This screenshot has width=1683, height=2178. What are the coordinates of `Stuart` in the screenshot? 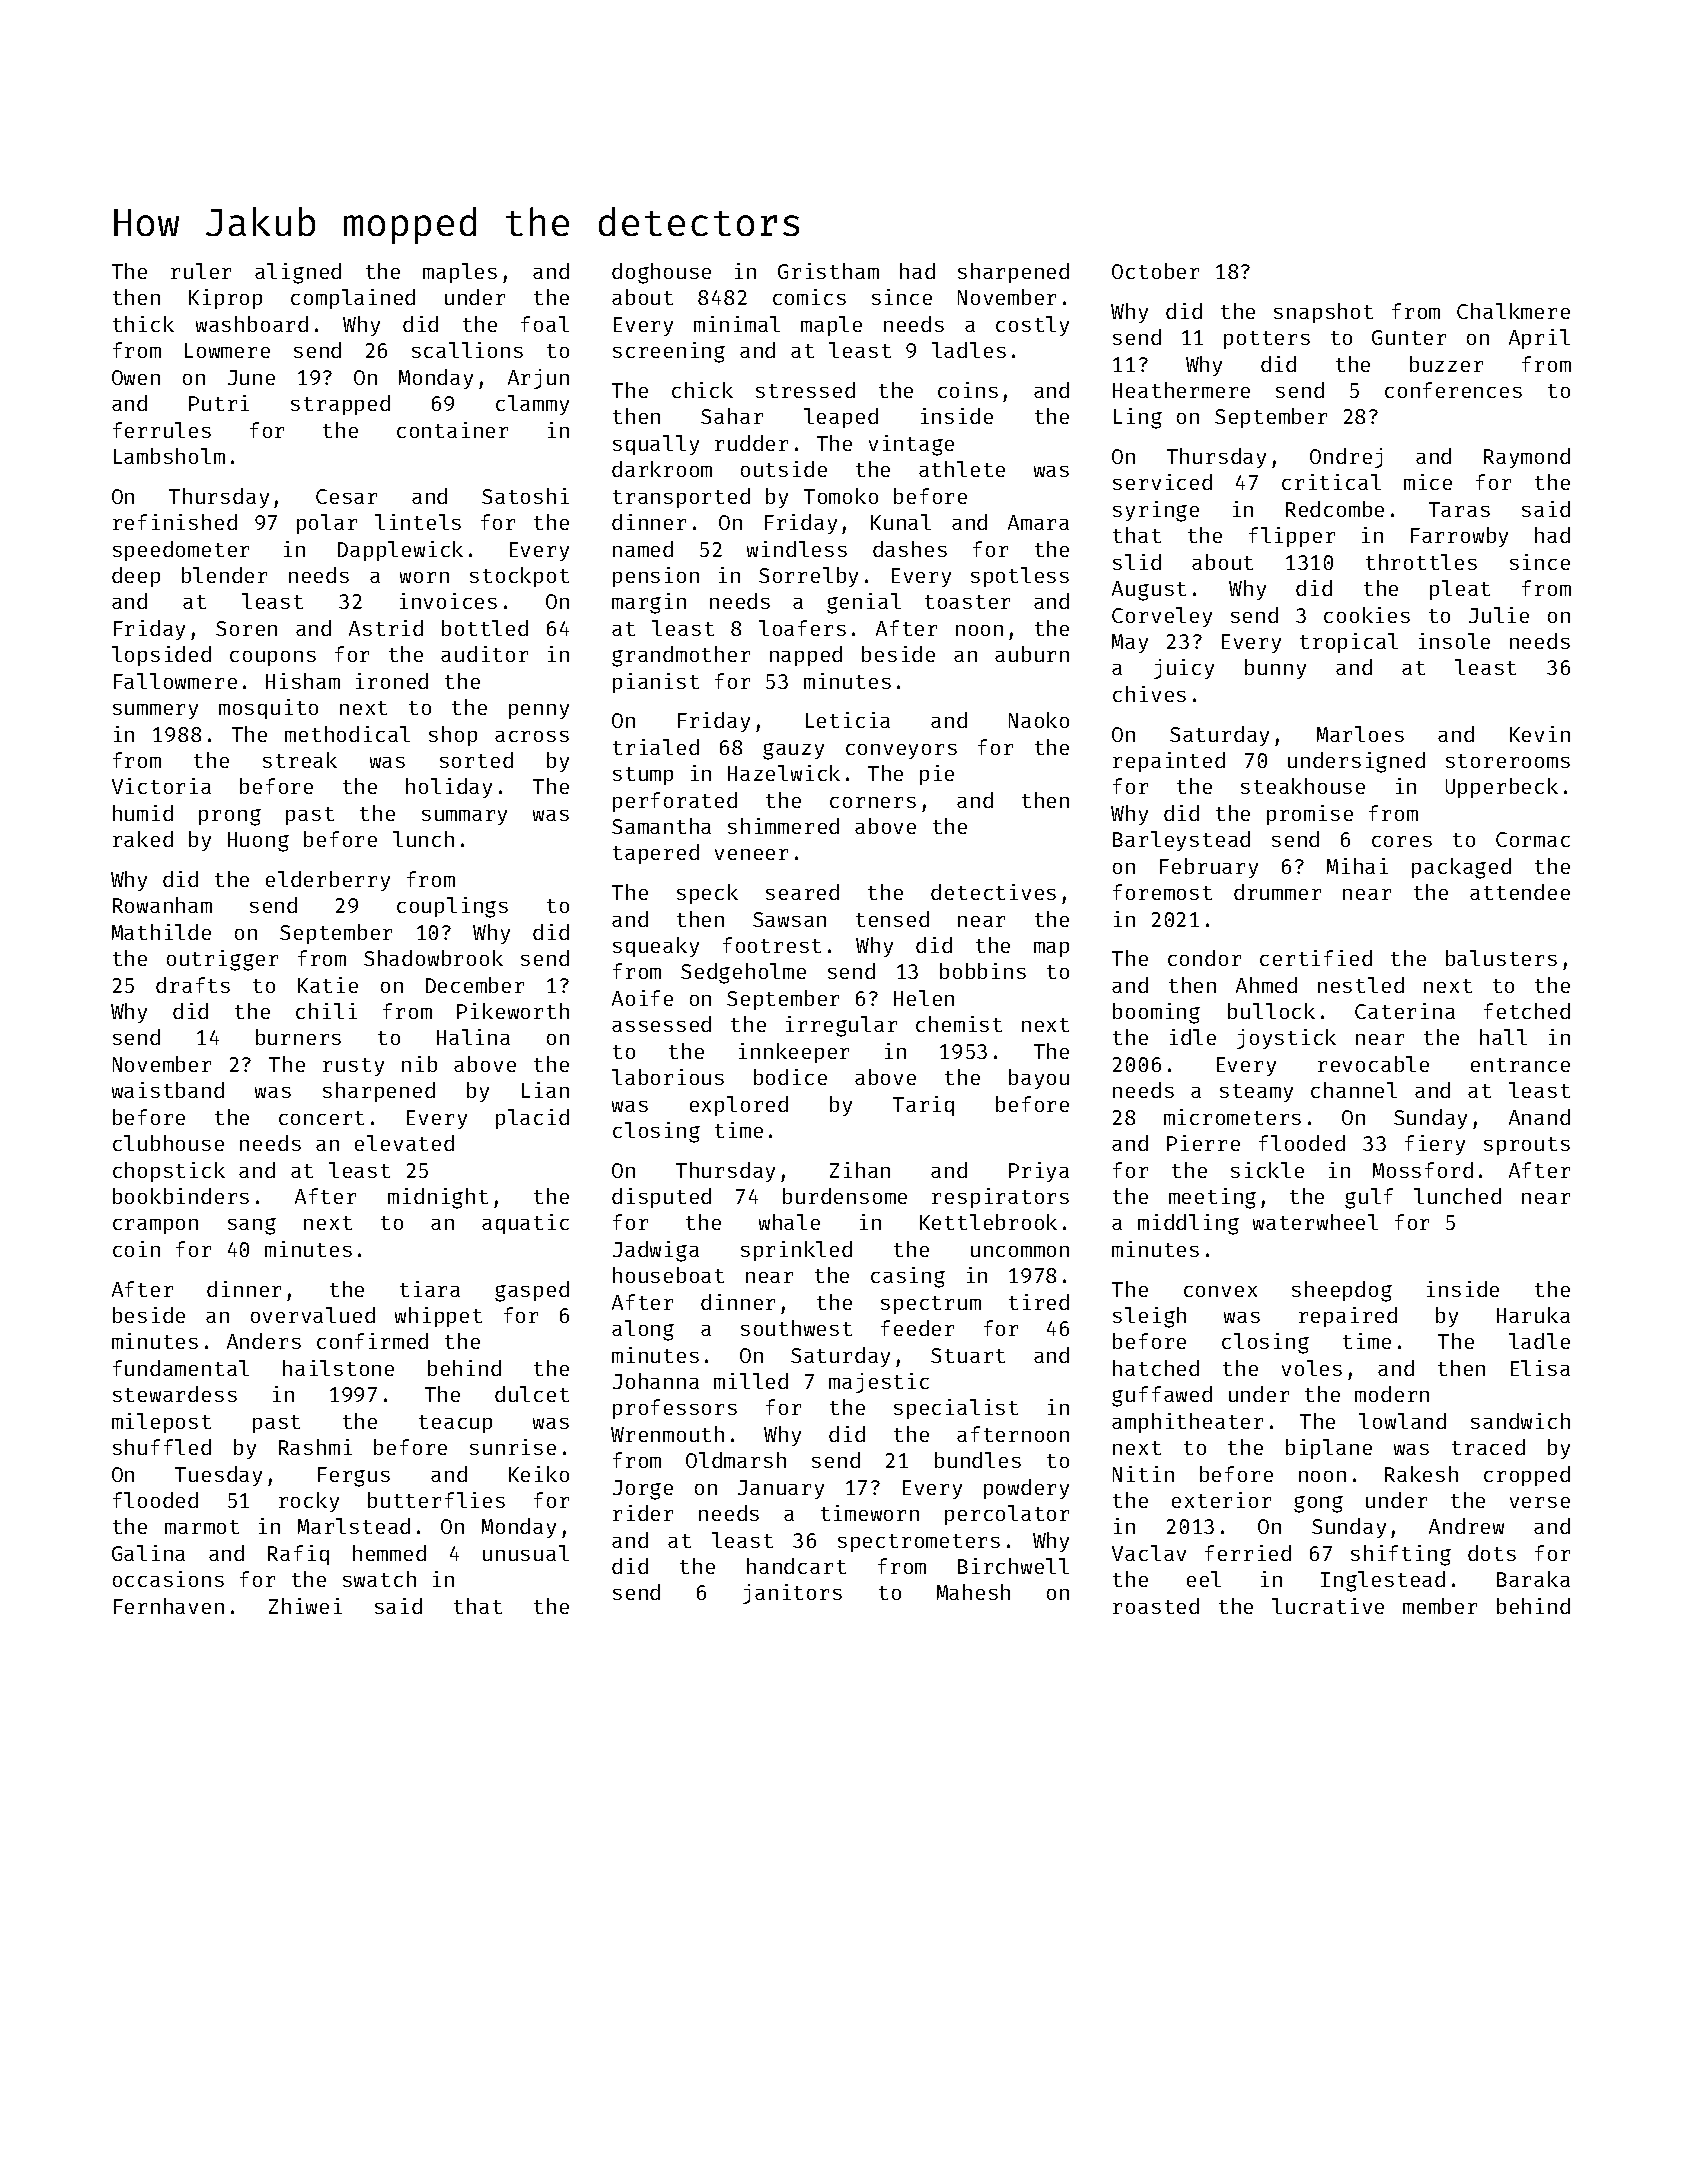 It's located at (968, 1355).
